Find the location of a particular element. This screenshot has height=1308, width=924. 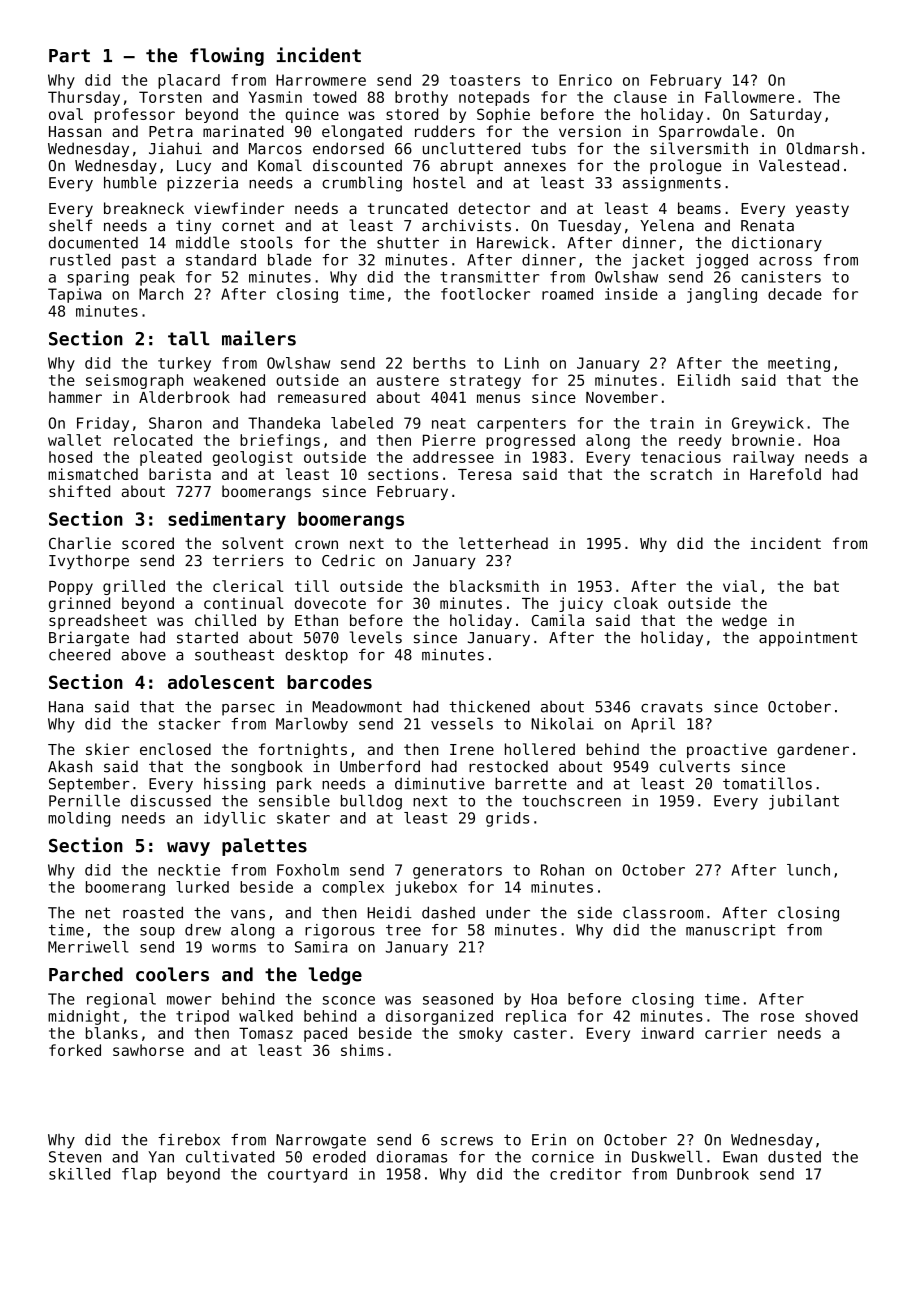

Heidi is located at coordinates (390, 912).
